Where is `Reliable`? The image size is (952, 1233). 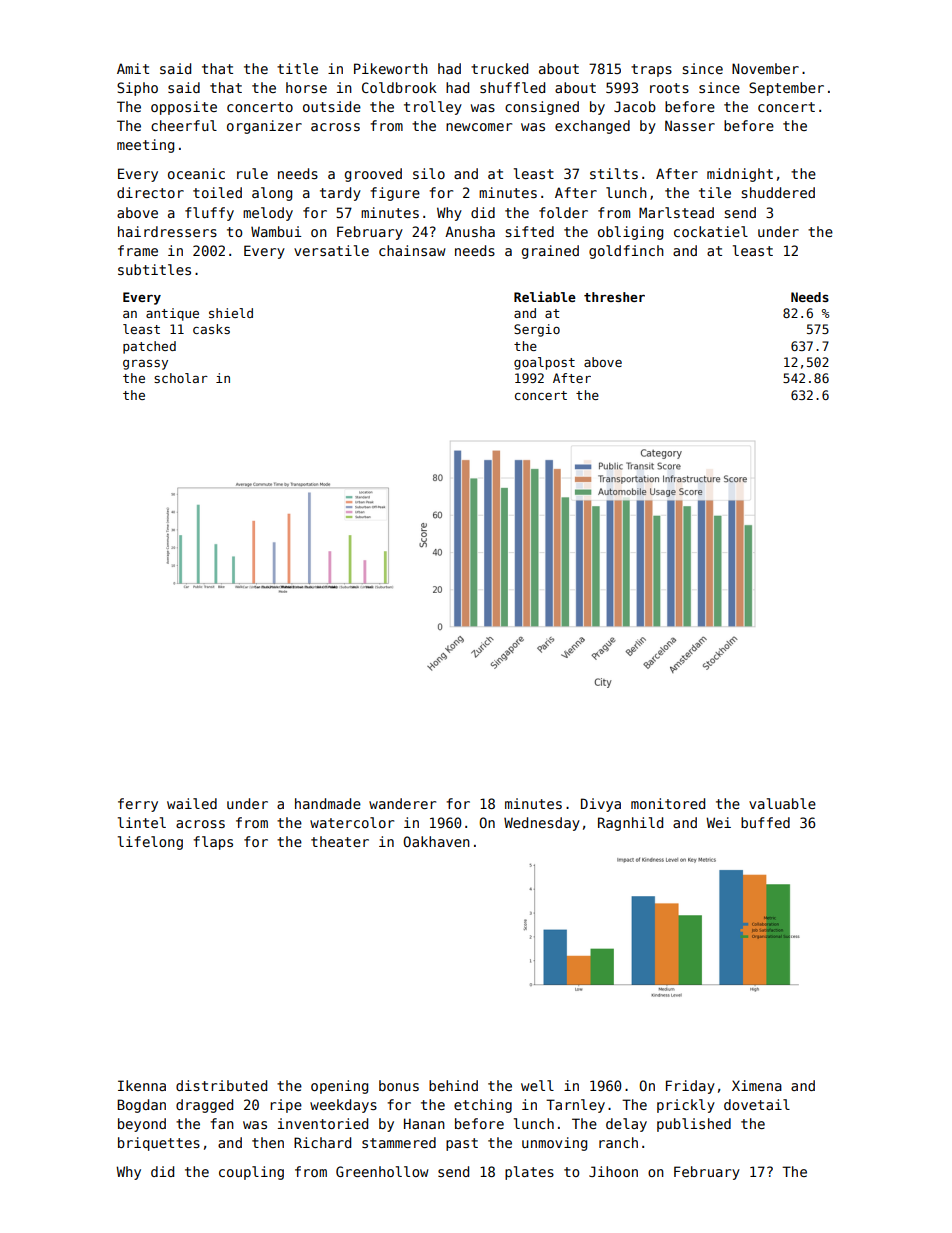 Reliable is located at coordinates (545, 296).
